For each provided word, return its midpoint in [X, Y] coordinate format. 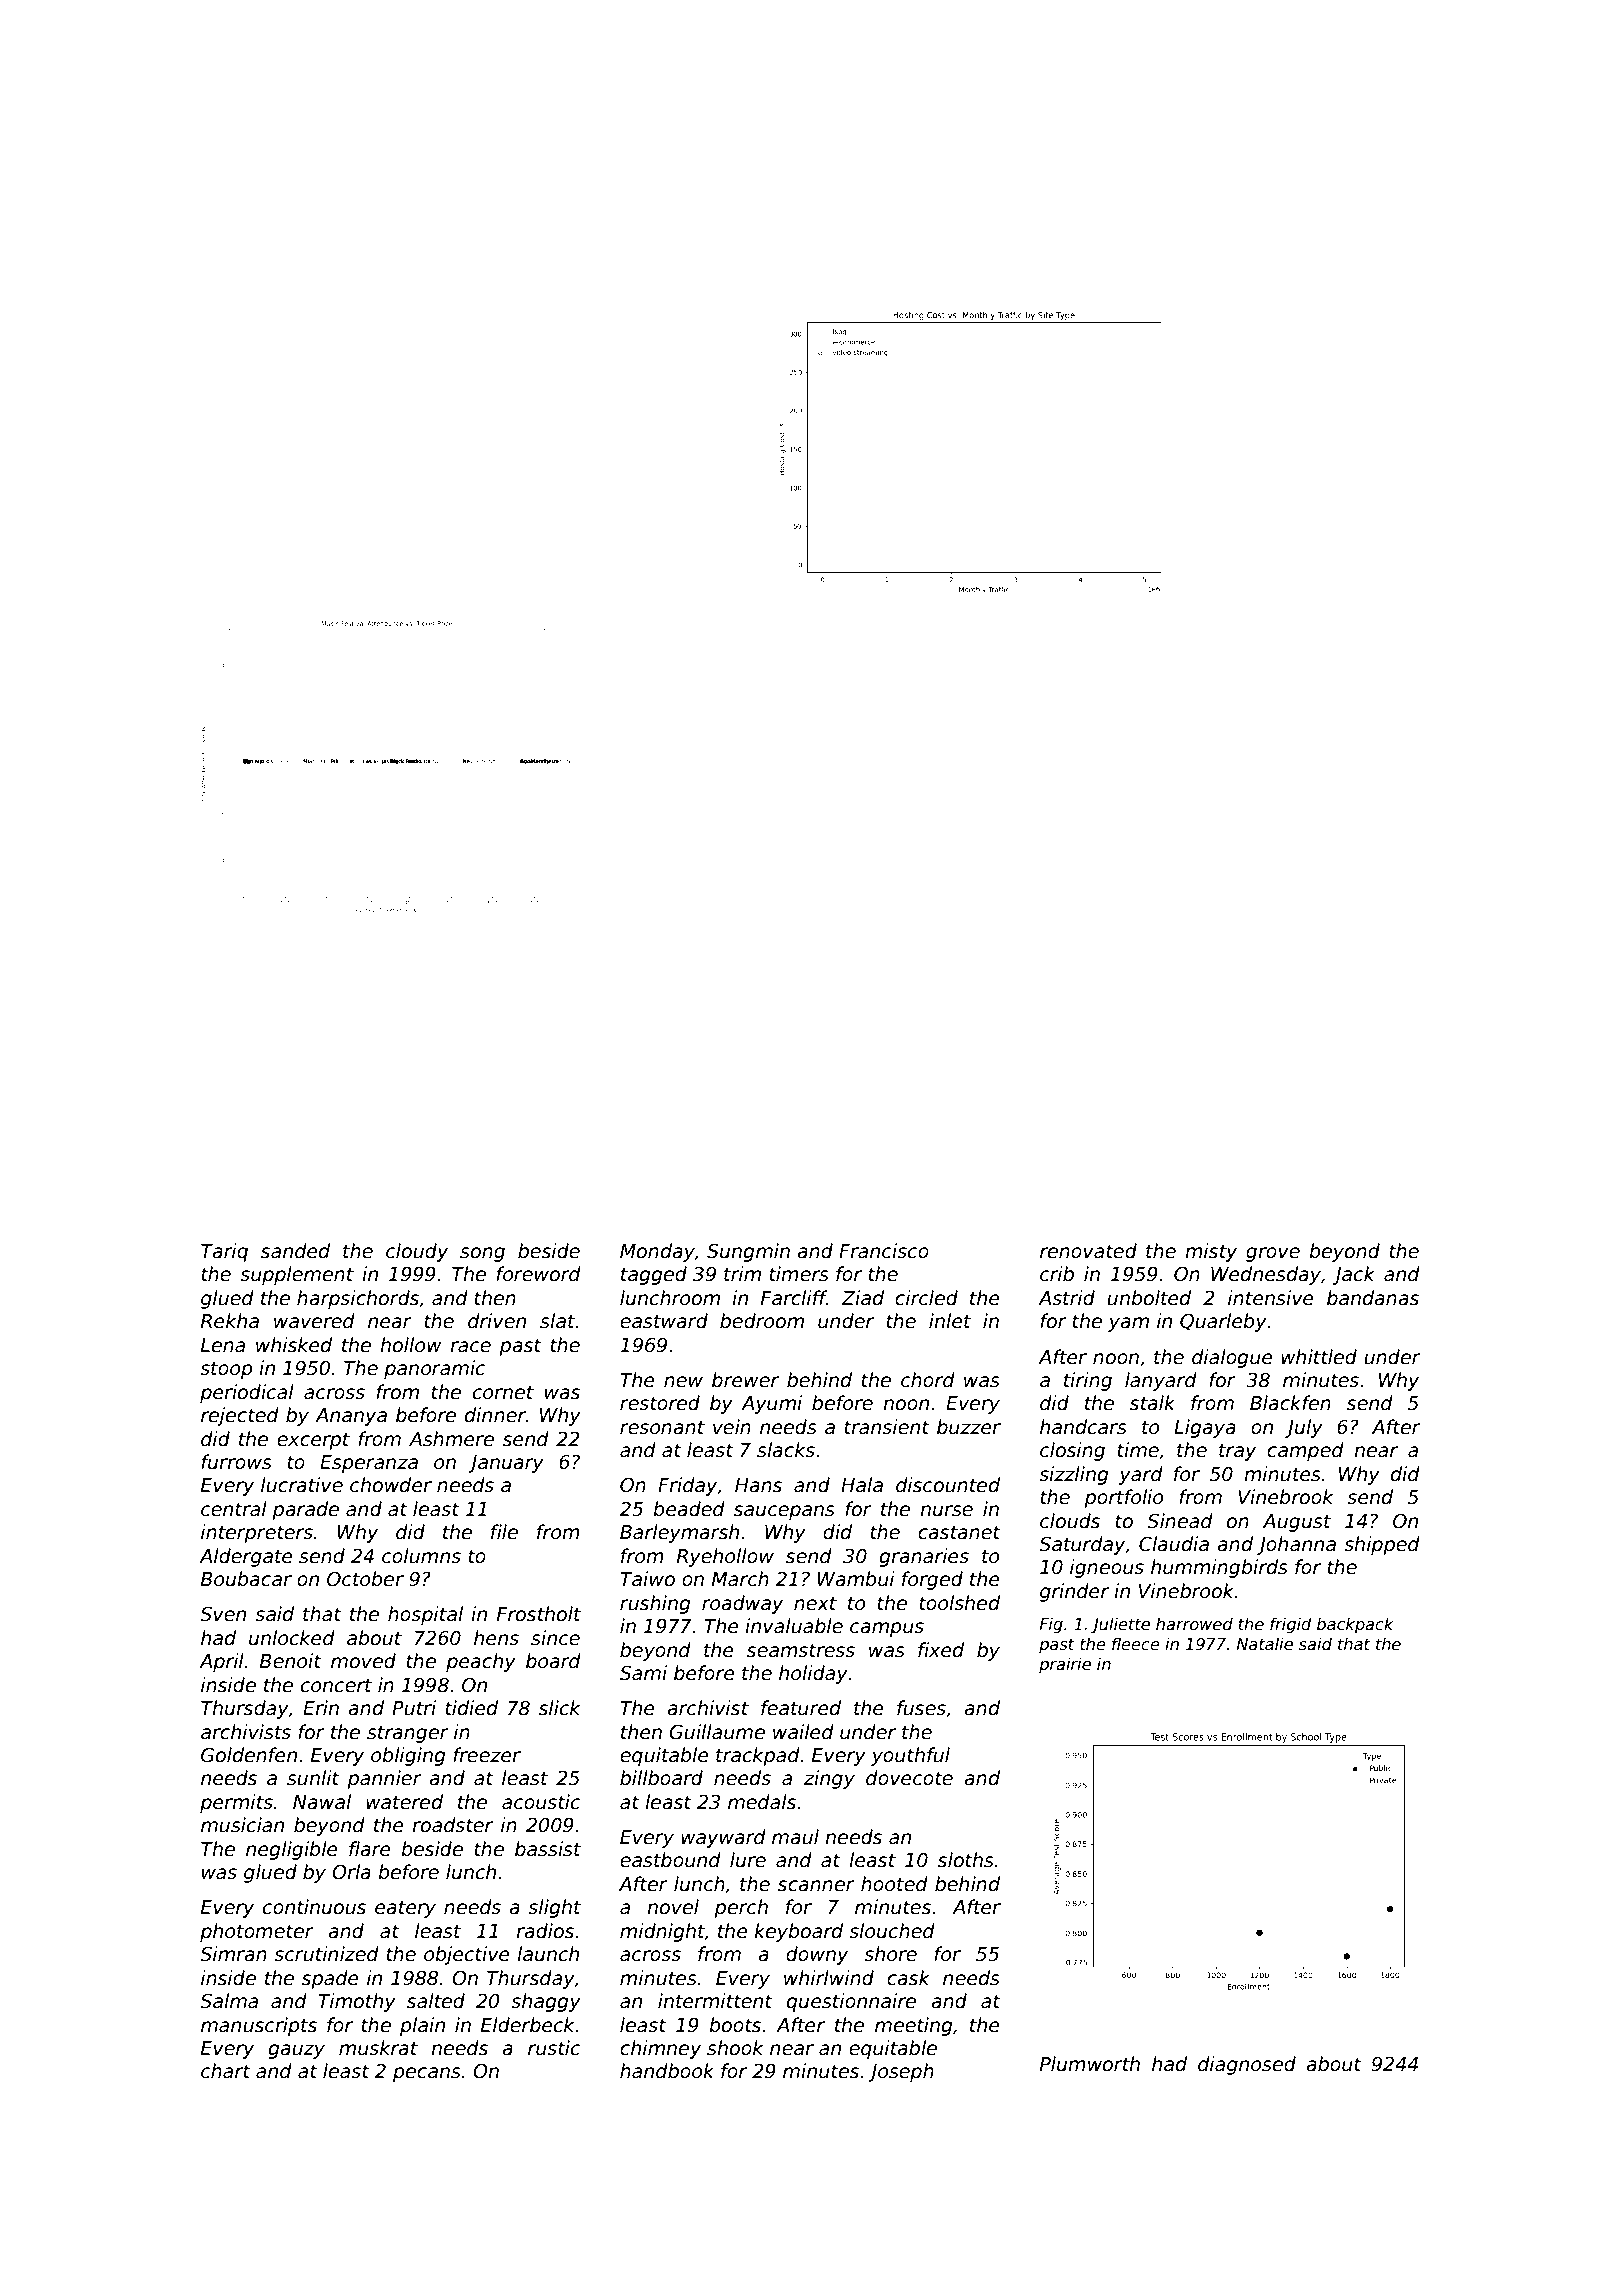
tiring [1088, 1381]
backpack [1355, 1625]
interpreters [257, 1533]
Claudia [1174, 1544]
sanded [295, 1251]
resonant [662, 1427]
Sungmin [748, 1252]
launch [548, 1954]
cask [908, 1978]
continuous [314, 1907]
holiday [813, 1674]
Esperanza [369, 1464]
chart [226, 2071]
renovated [1088, 1251]
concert [336, 1685]
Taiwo [647, 1579]
